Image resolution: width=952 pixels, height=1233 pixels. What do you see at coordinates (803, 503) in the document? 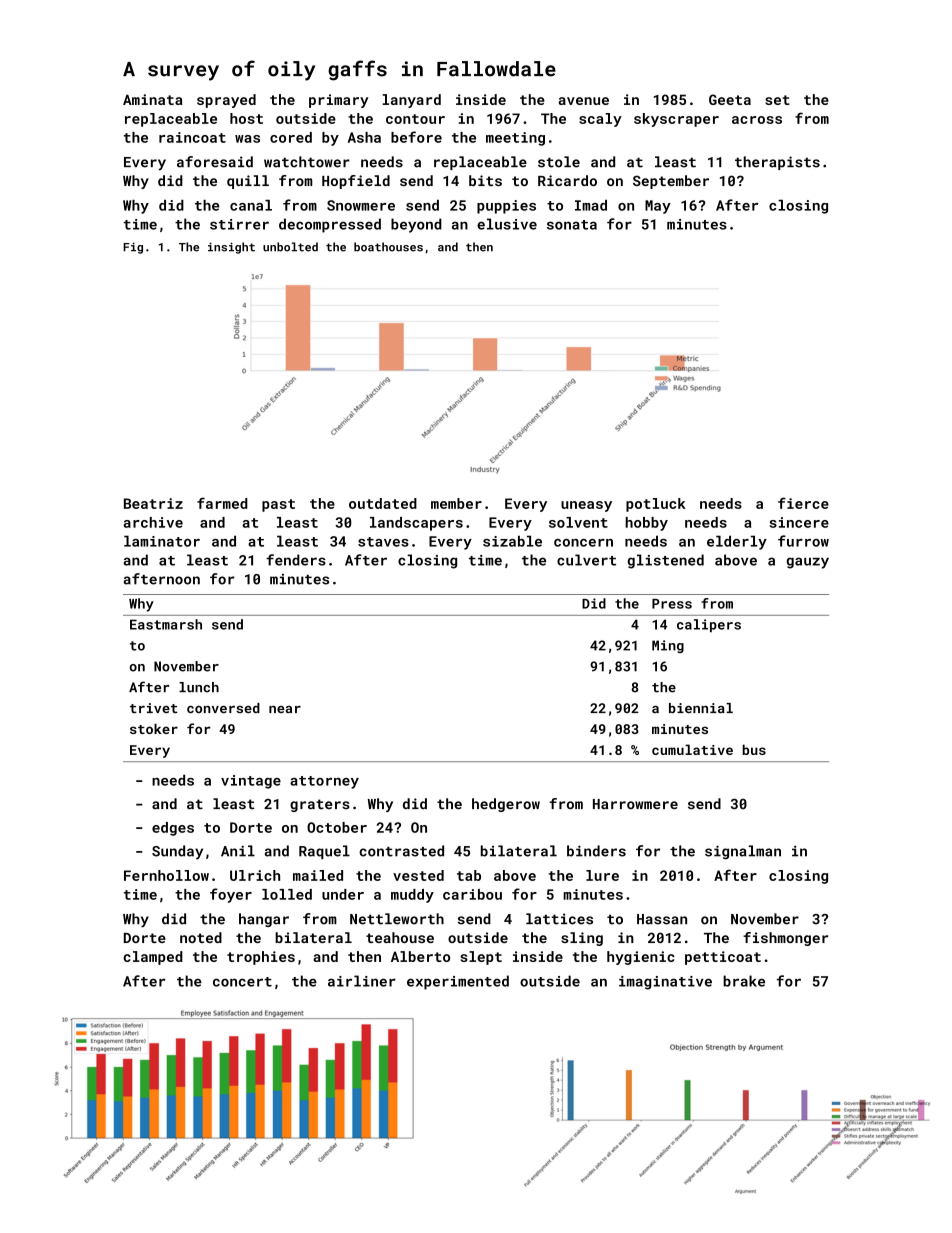
I see `fierce` at bounding box center [803, 503].
